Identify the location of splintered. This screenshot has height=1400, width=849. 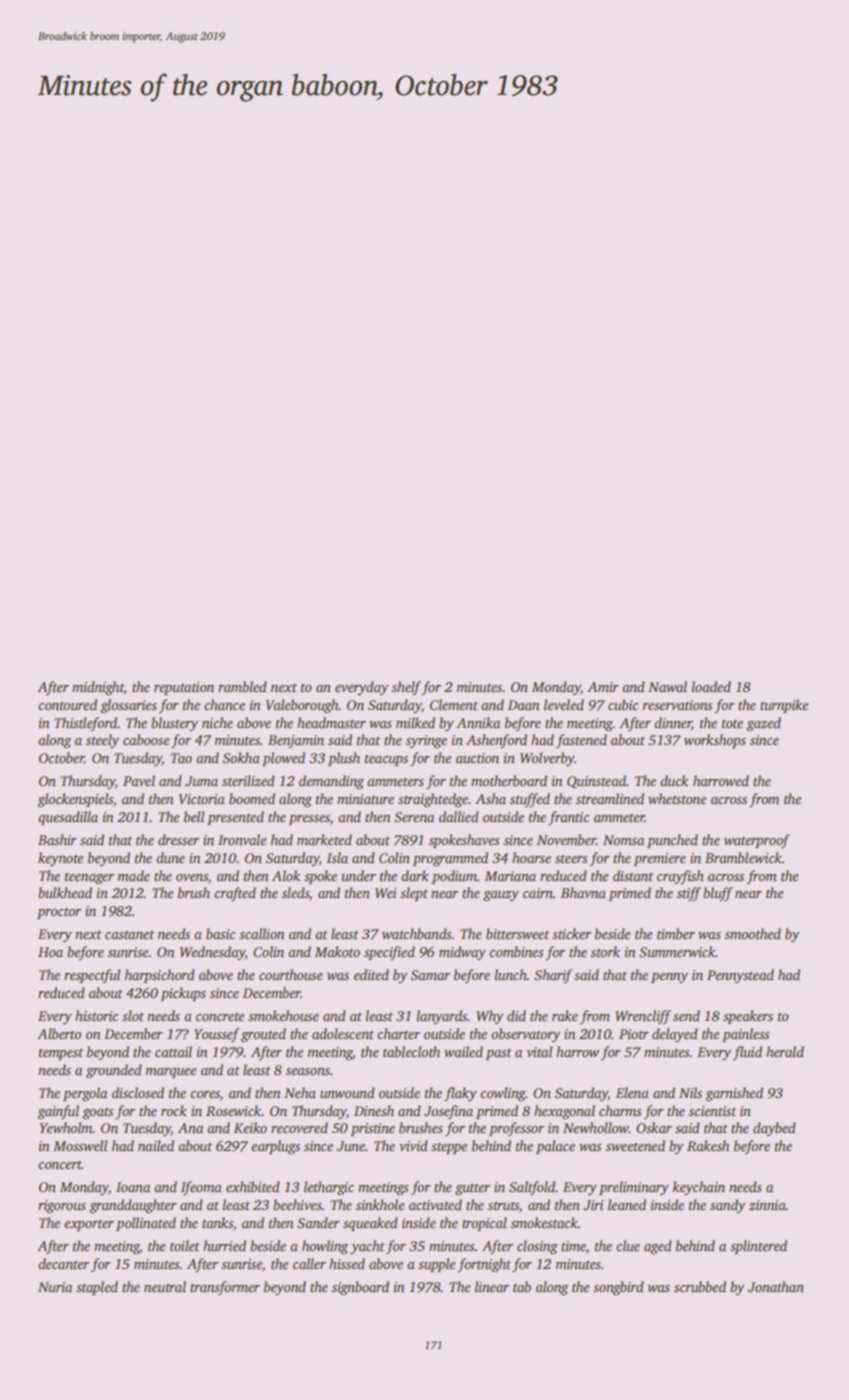
(758, 1247).
